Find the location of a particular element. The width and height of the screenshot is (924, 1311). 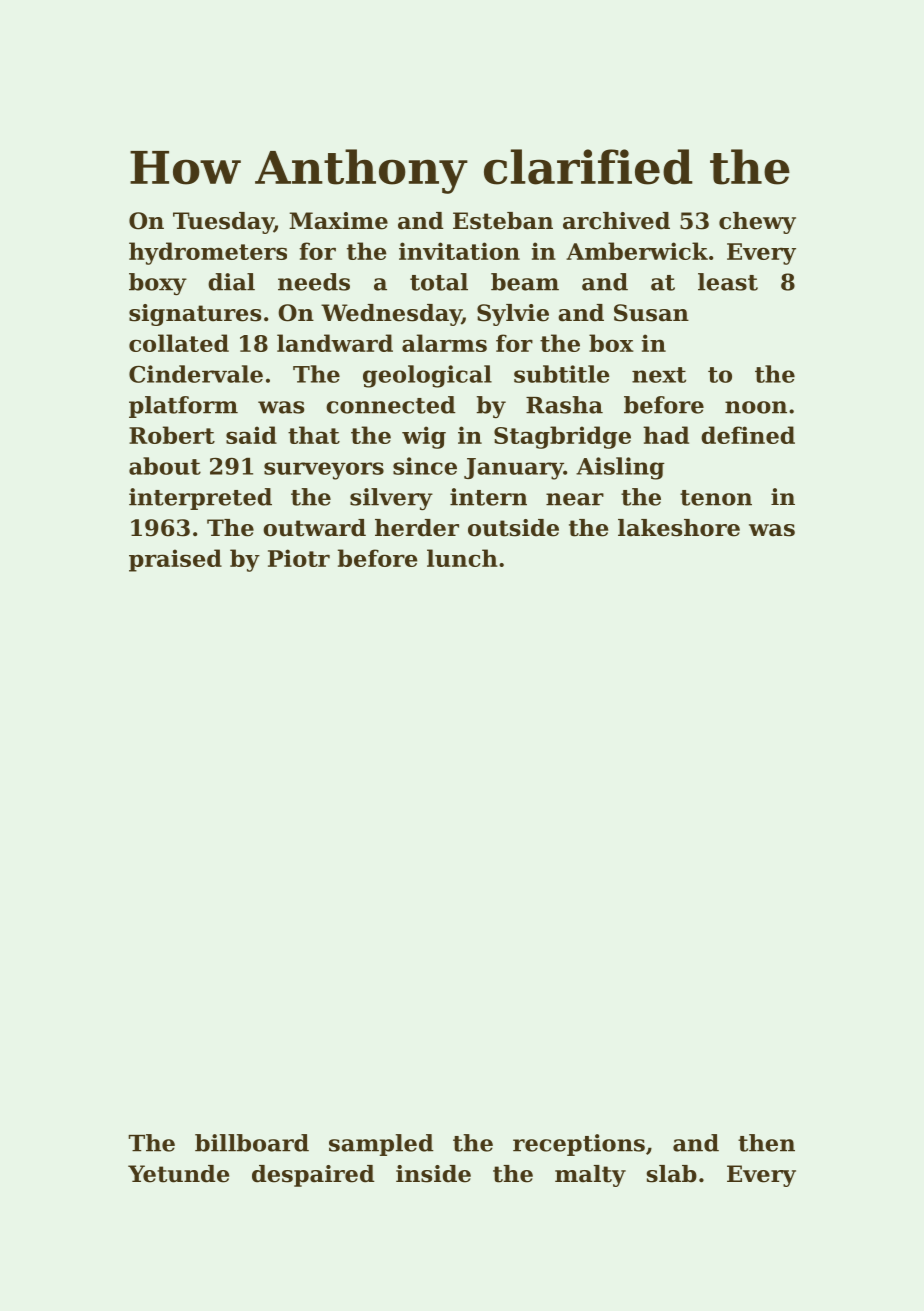

praised is located at coordinates (175, 560).
